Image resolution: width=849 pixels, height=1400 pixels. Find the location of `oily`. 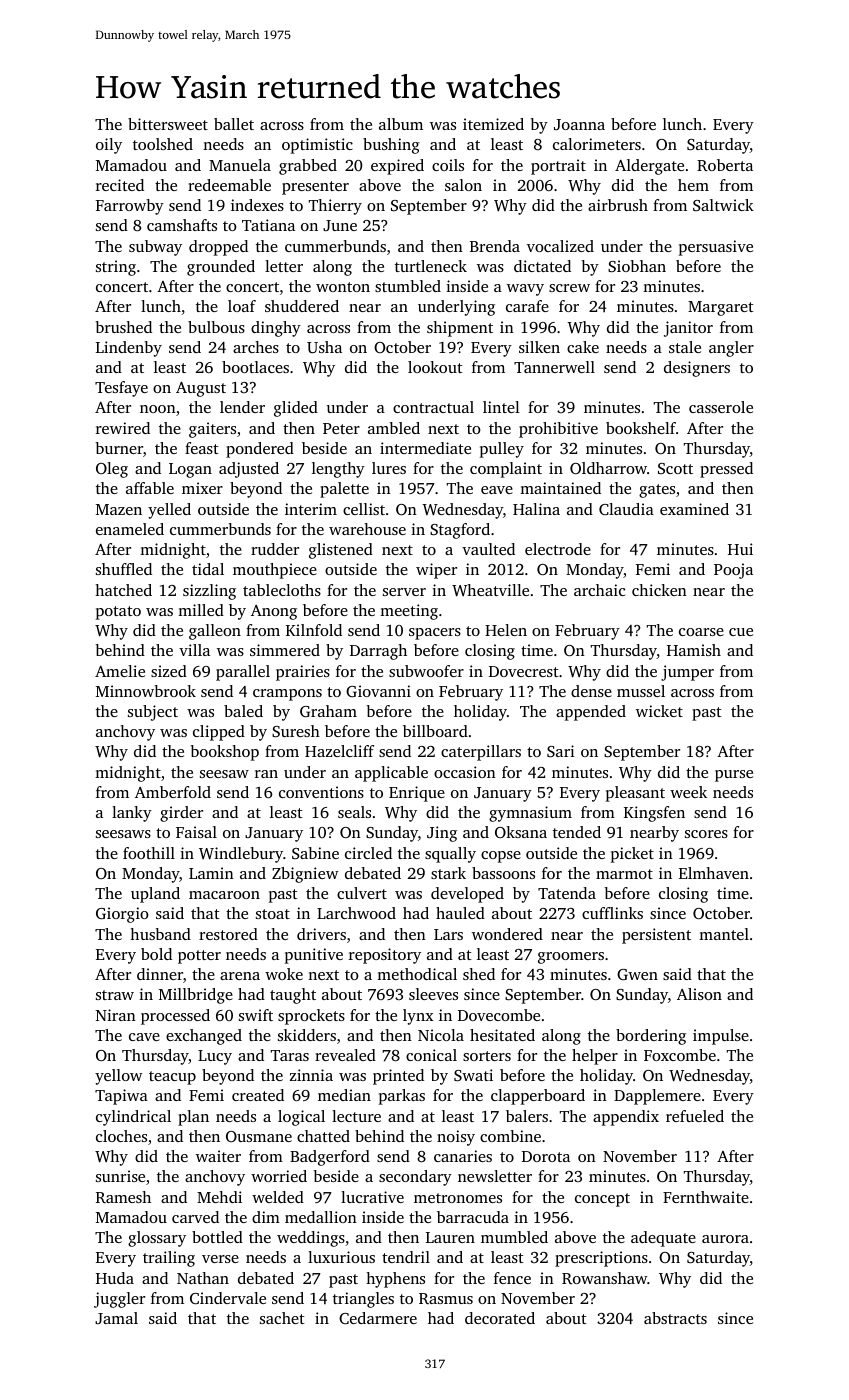

oily is located at coordinates (109, 146).
